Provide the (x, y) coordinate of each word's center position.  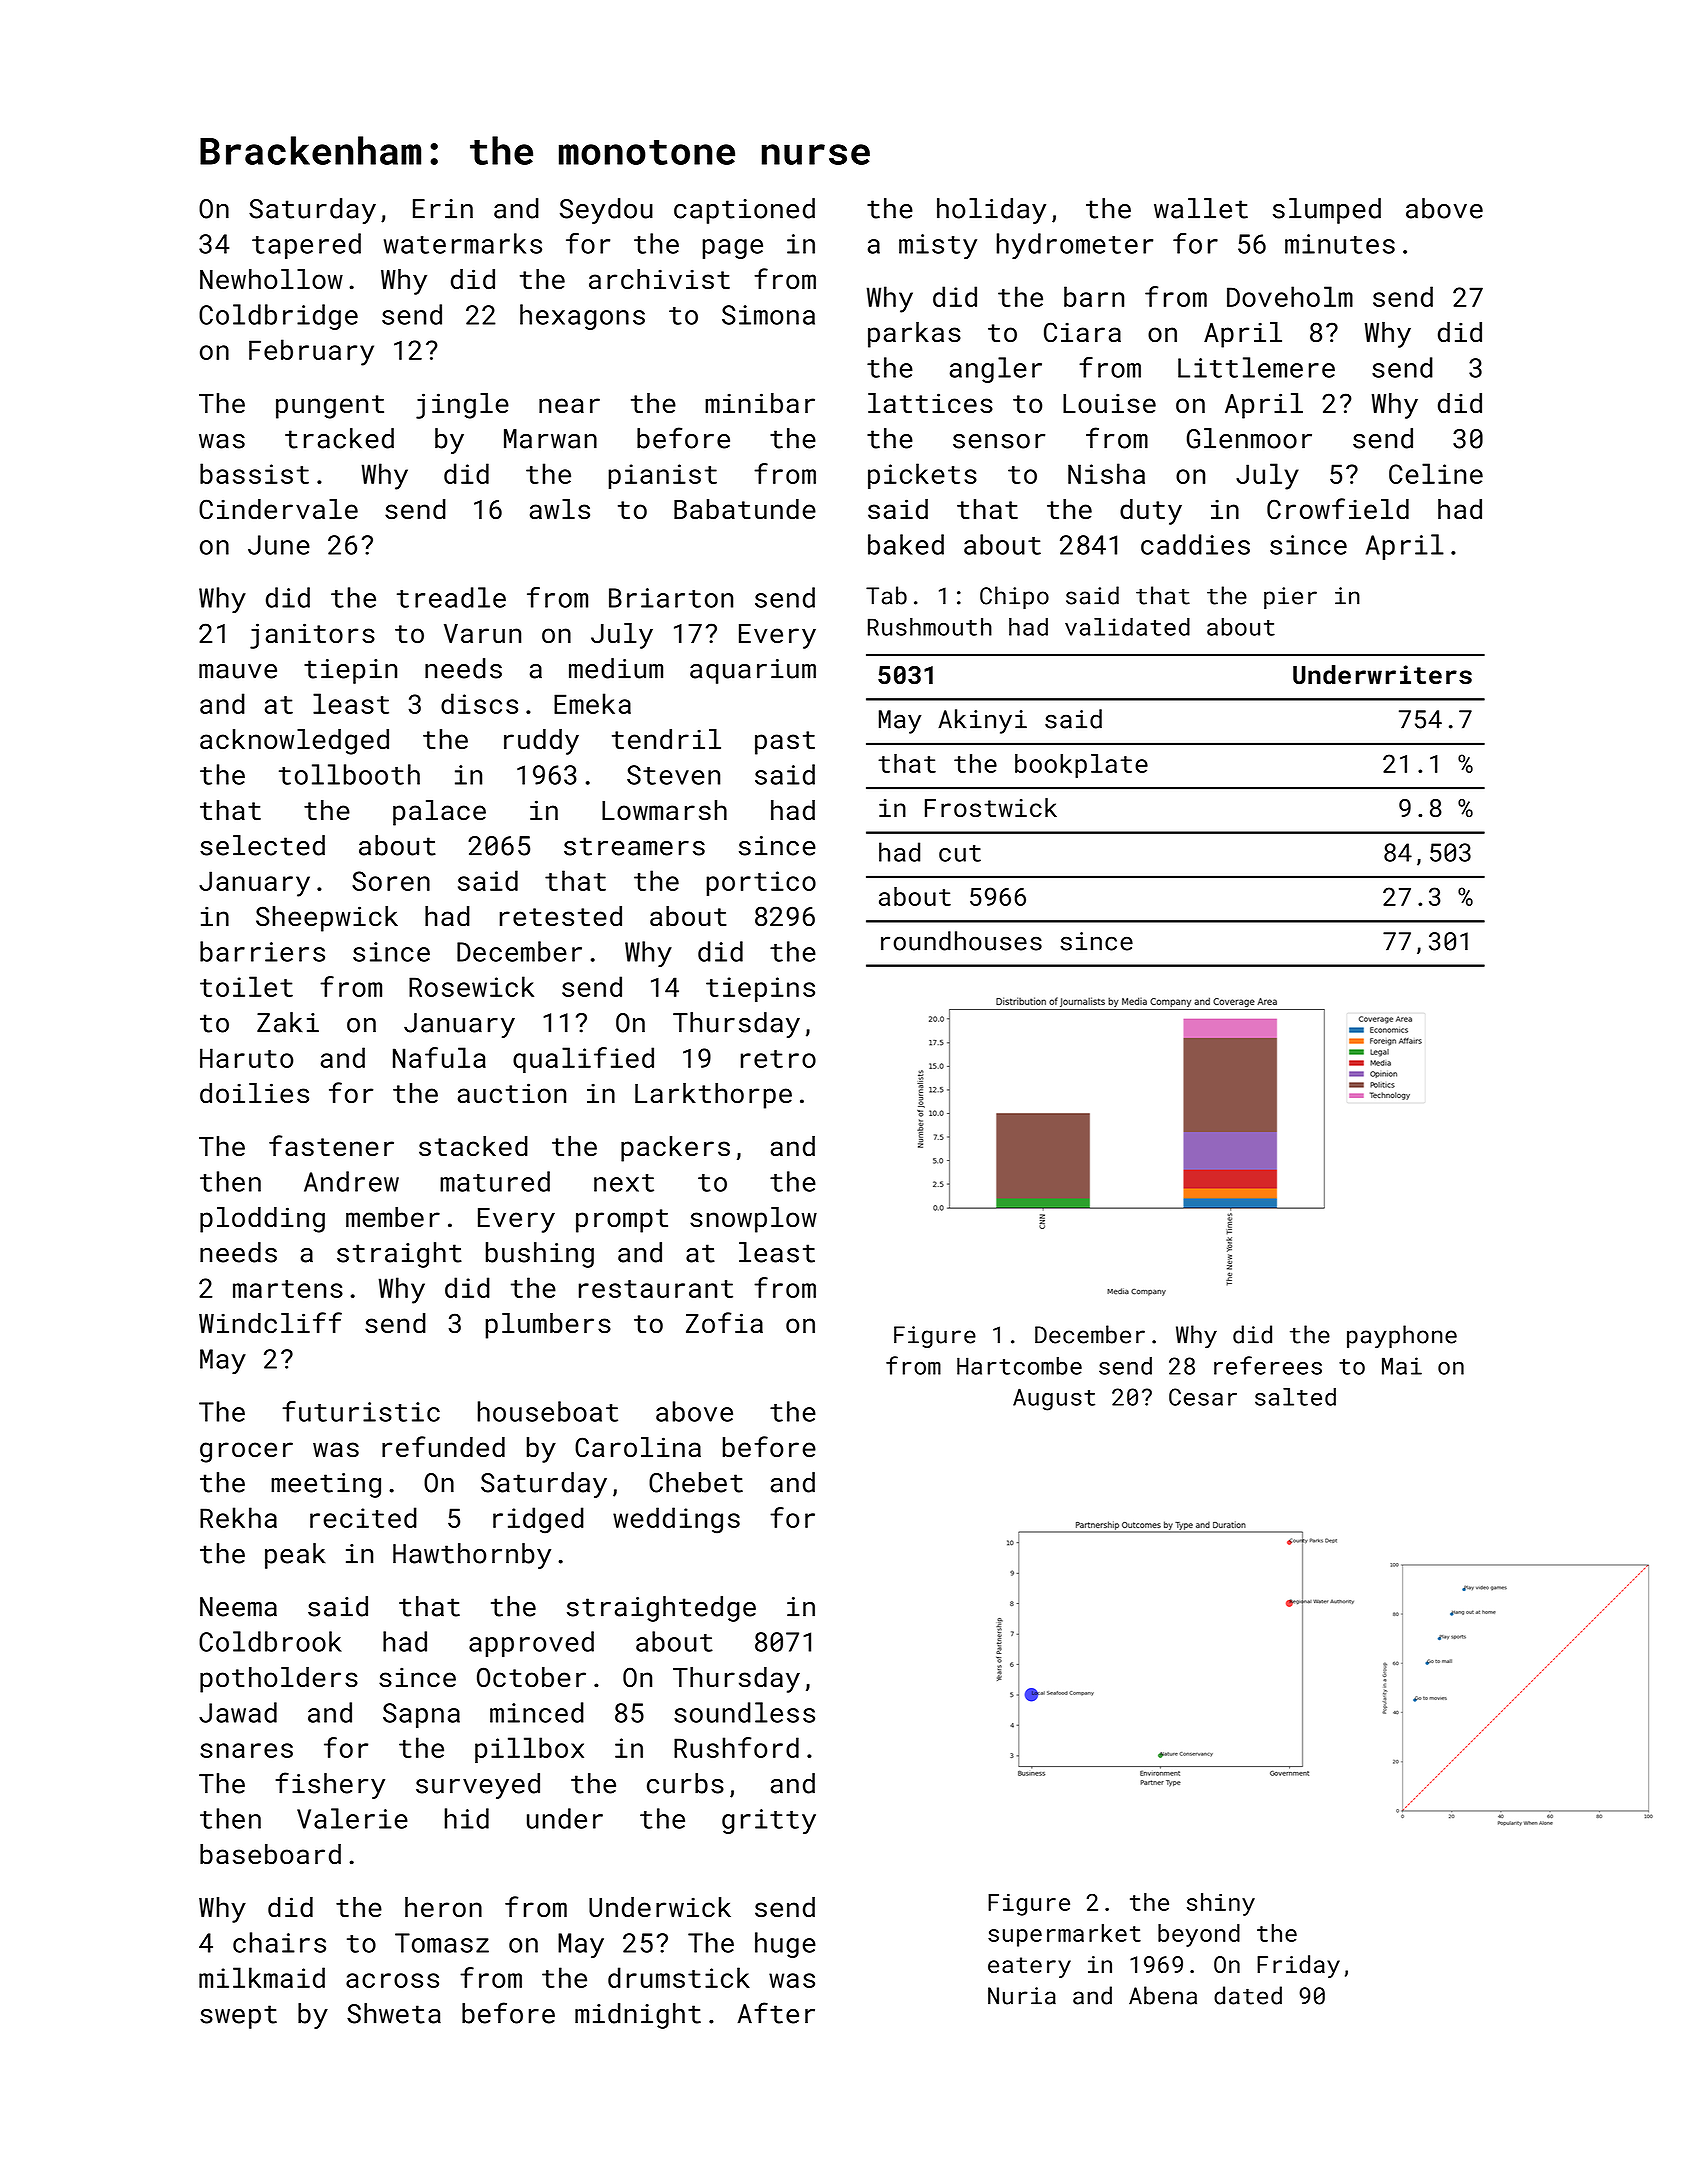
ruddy (541, 742)
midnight (638, 2016)
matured (495, 1181)
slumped (1327, 211)
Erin (443, 209)
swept (238, 2017)
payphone (1402, 1337)
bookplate (1081, 766)
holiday (991, 211)
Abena (1163, 1995)
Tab (886, 595)
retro (778, 1059)
